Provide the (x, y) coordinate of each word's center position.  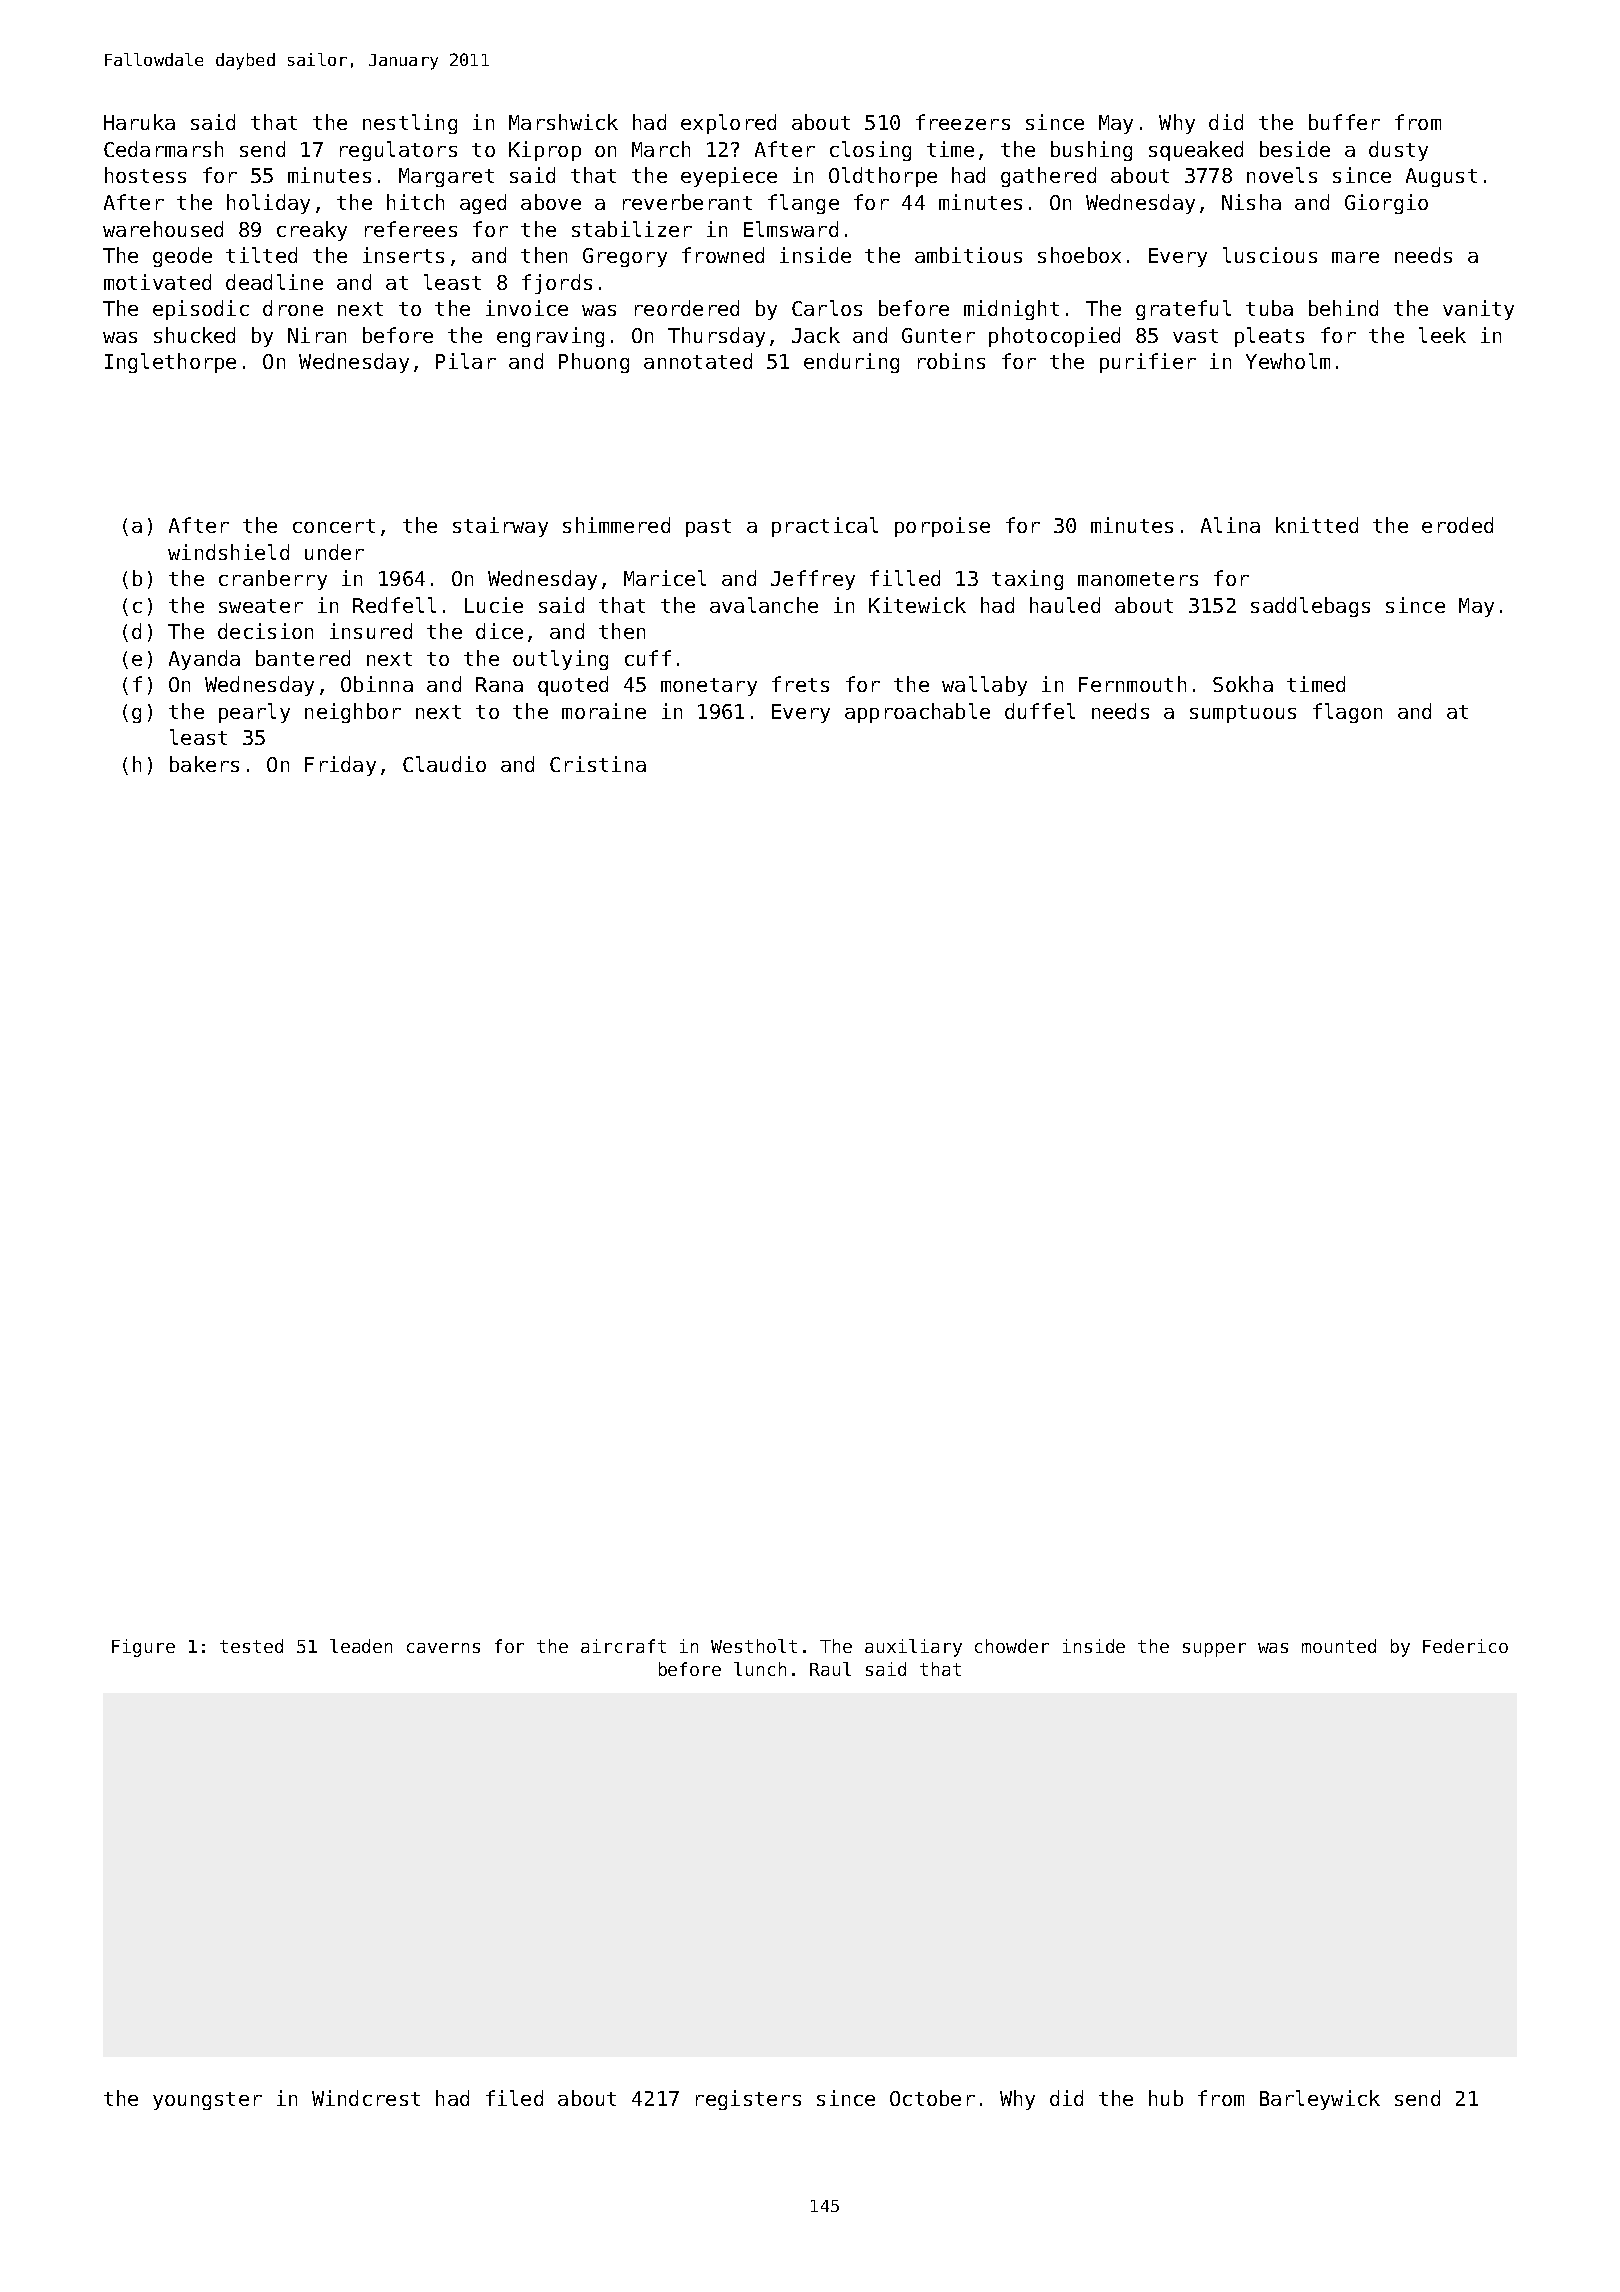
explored (728, 124)
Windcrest (366, 2098)
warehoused (163, 229)
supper (1214, 1650)
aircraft (623, 1646)
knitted (1317, 525)
